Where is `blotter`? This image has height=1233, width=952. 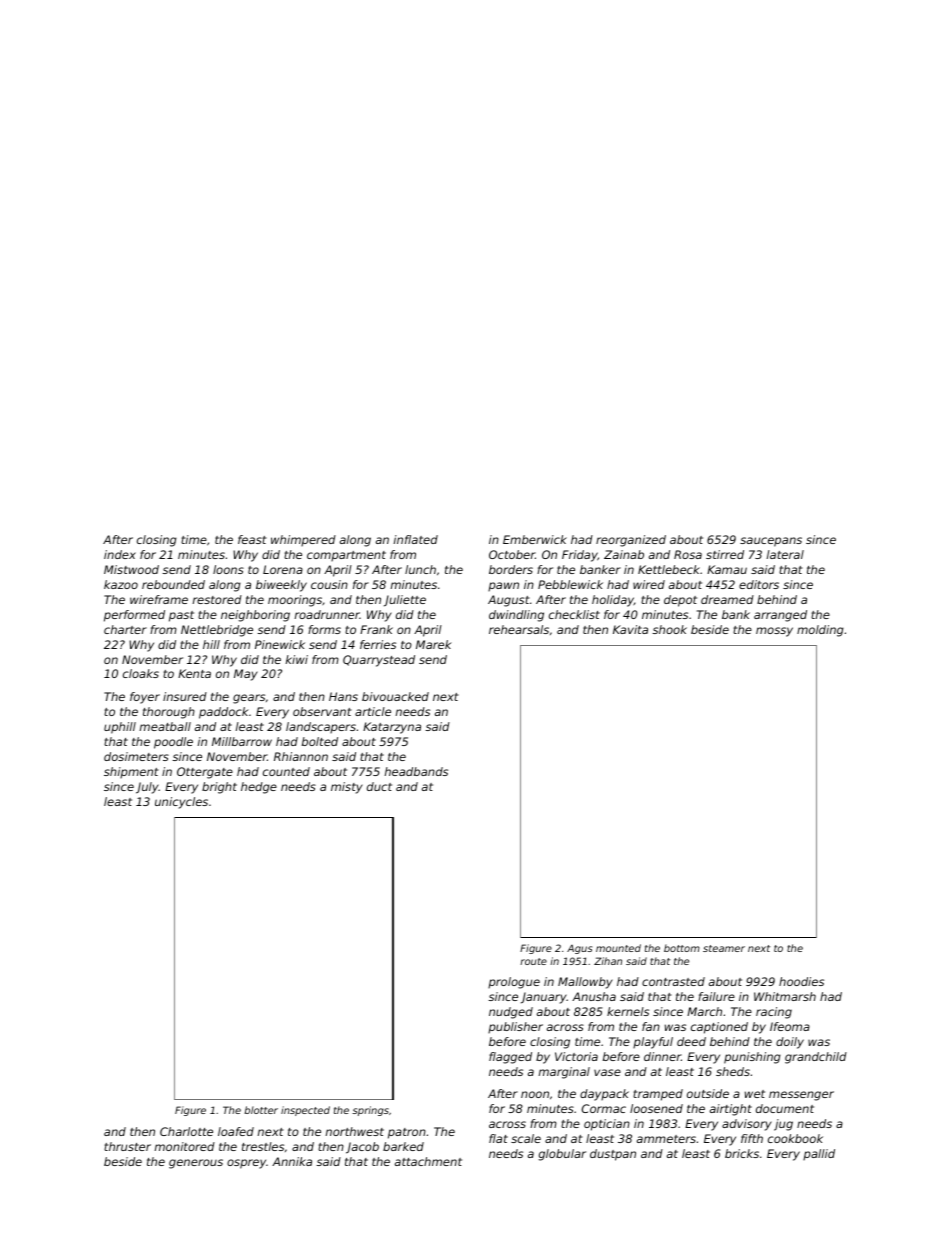 blotter is located at coordinates (261, 1110).
